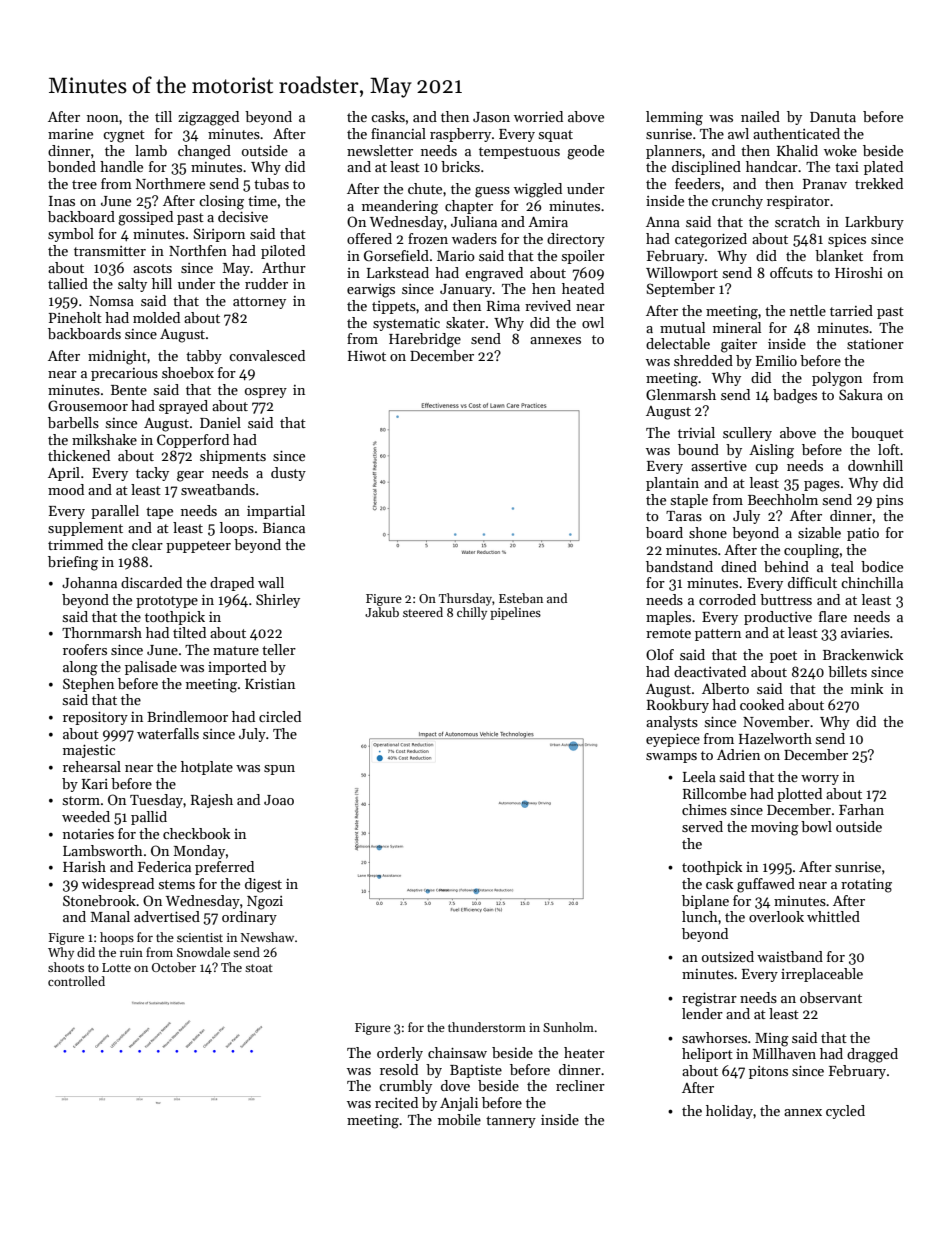  Describe the element at coordinates (727, 599) in the screenshot. I see `corroded` at that location.
